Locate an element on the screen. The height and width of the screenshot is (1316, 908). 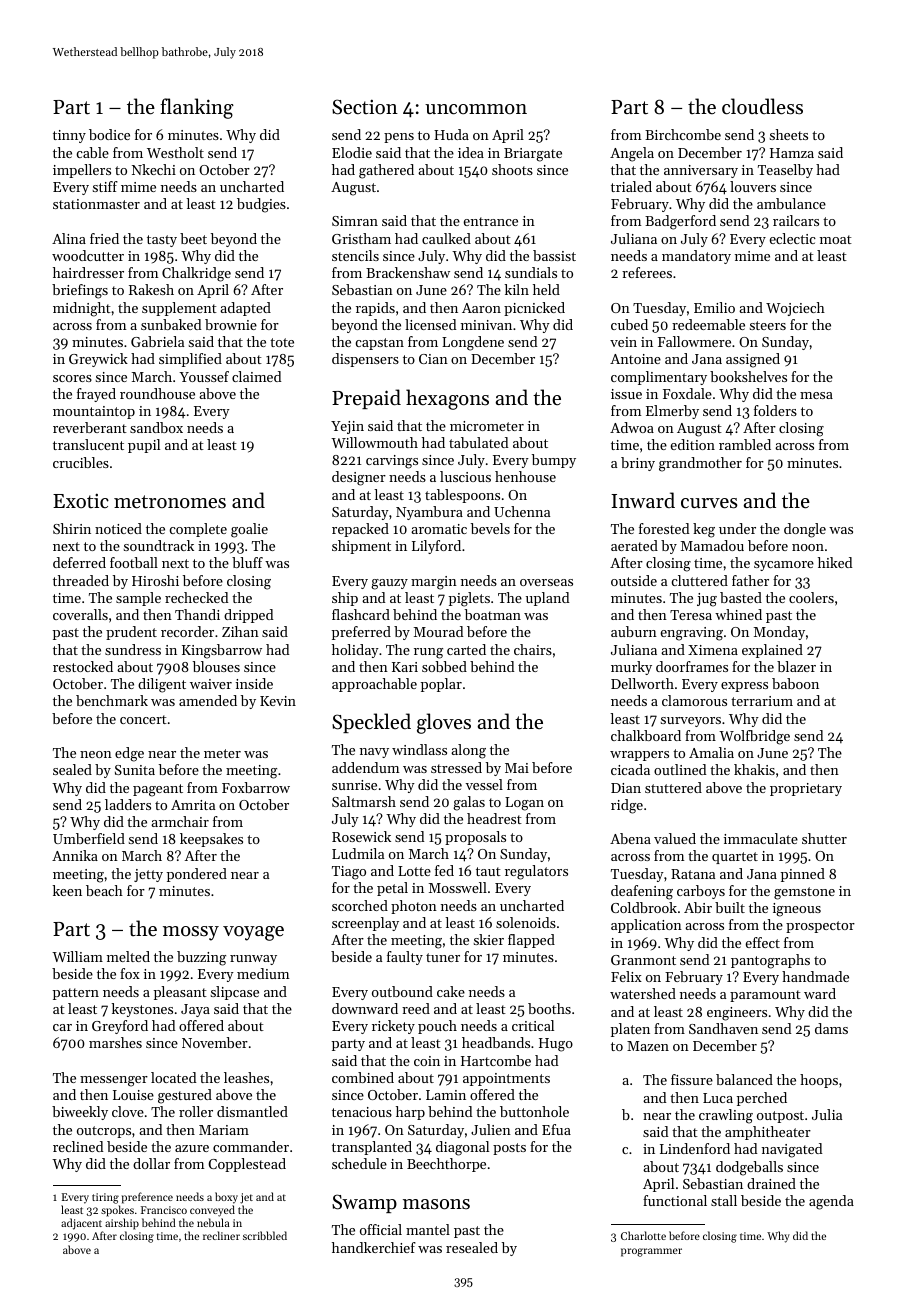
flanking is located at coordinates (197, 108).
